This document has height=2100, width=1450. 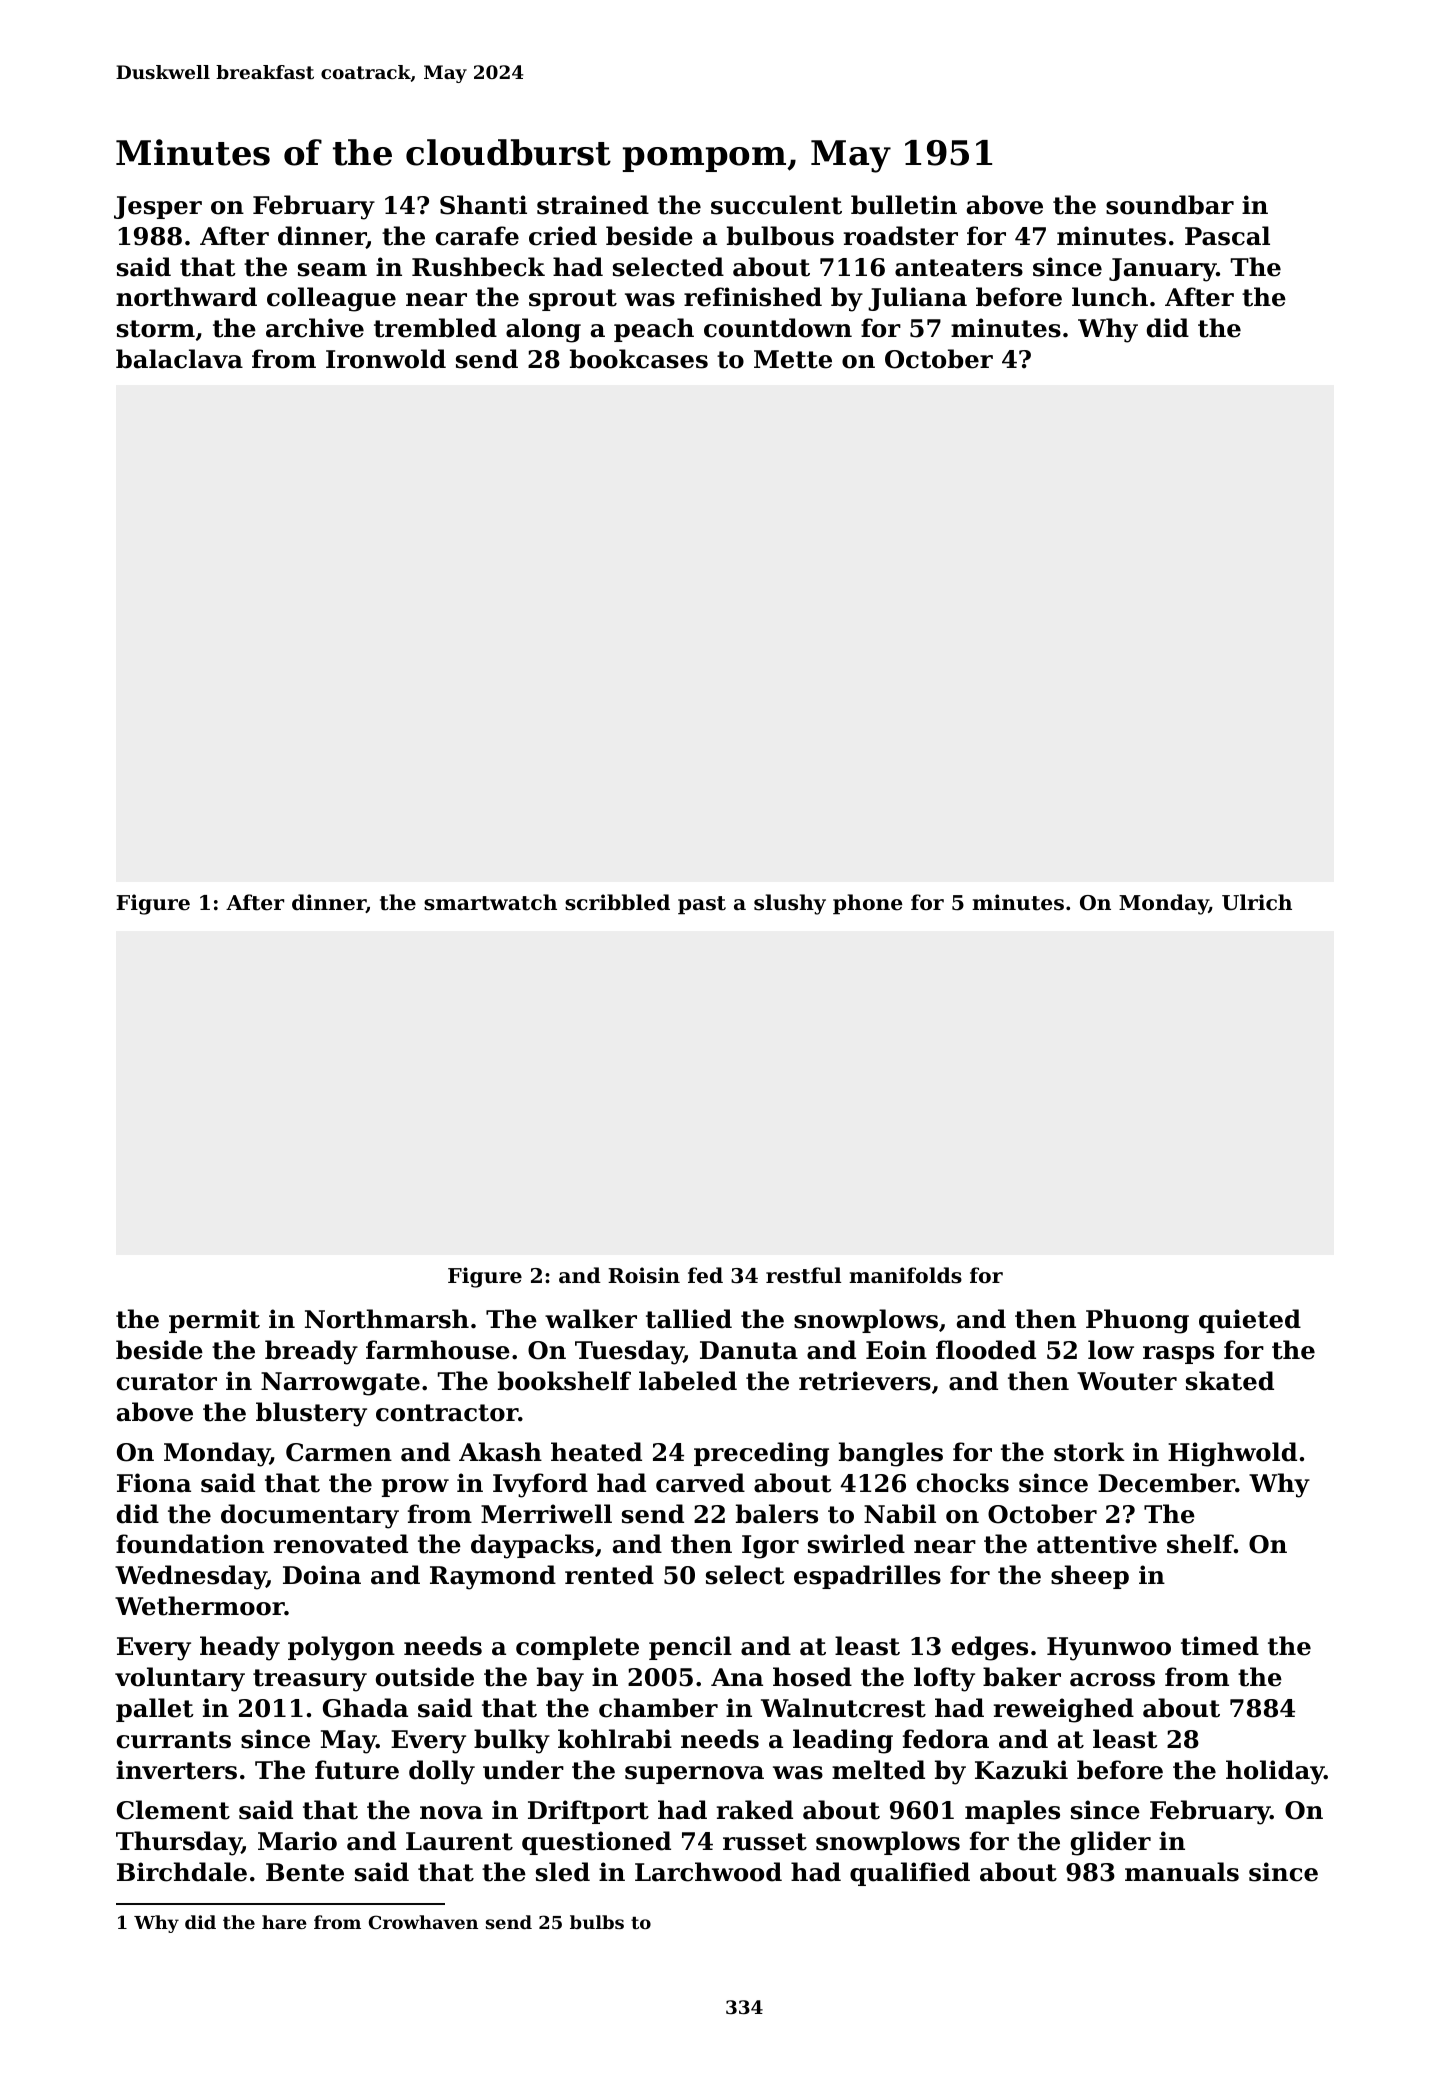 What do you see at coordinates (284, 1922) in the document?
I see `hare` at bounding box center [284, 1922].
